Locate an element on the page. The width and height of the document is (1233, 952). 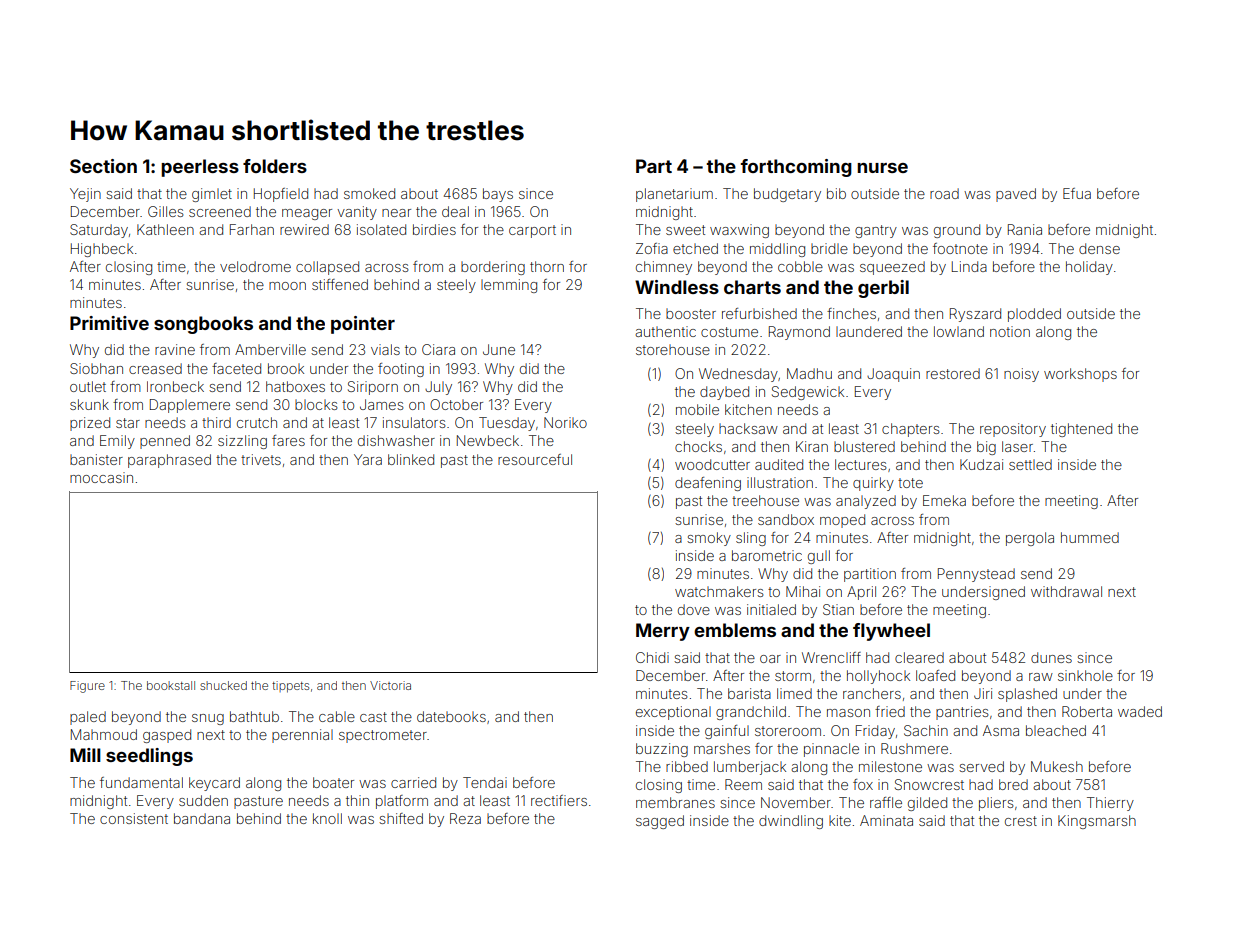
resourceful is located at coordinates (535, 459).
